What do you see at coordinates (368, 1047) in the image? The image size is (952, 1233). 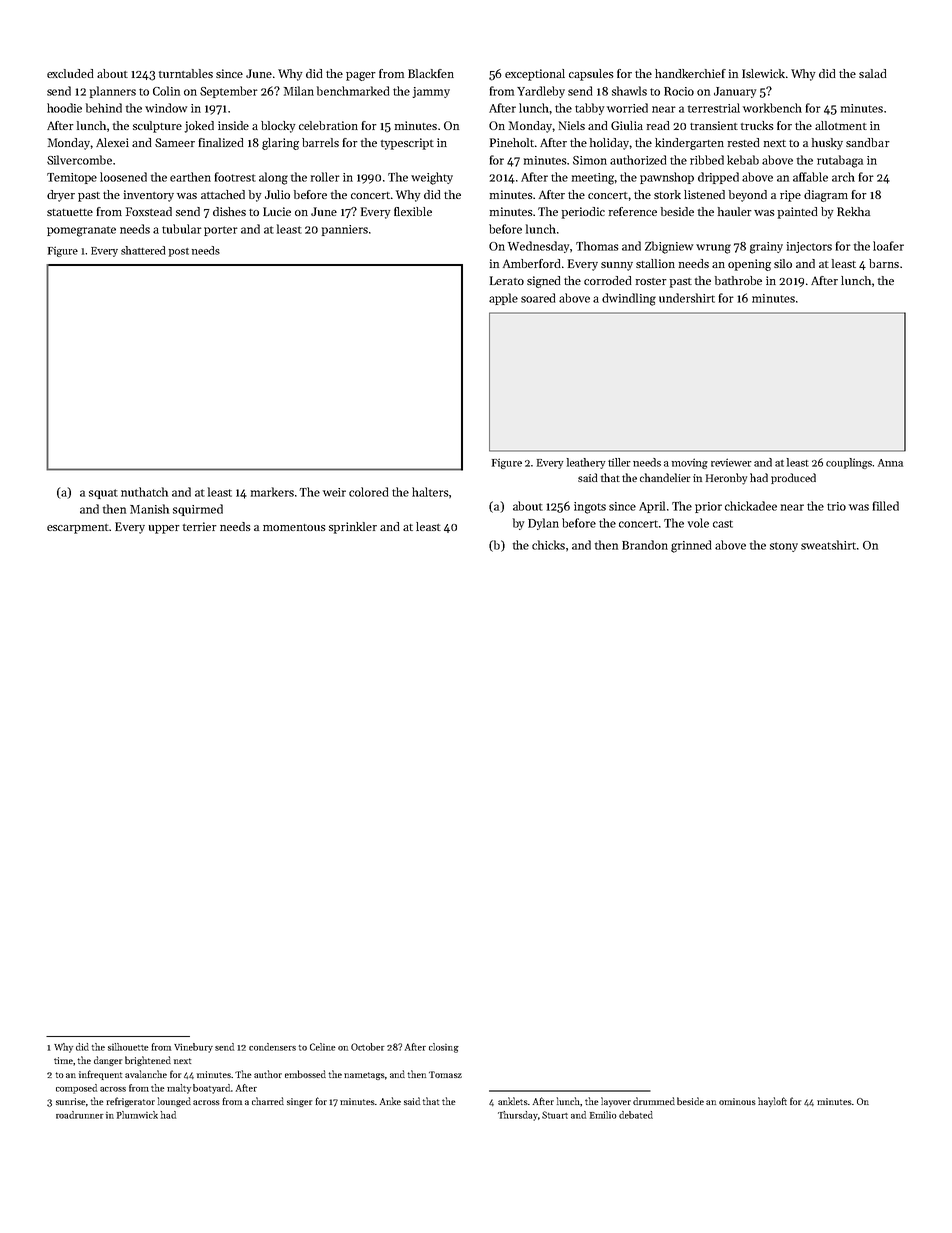 I see `October` at bounding box center [368, 1047].
